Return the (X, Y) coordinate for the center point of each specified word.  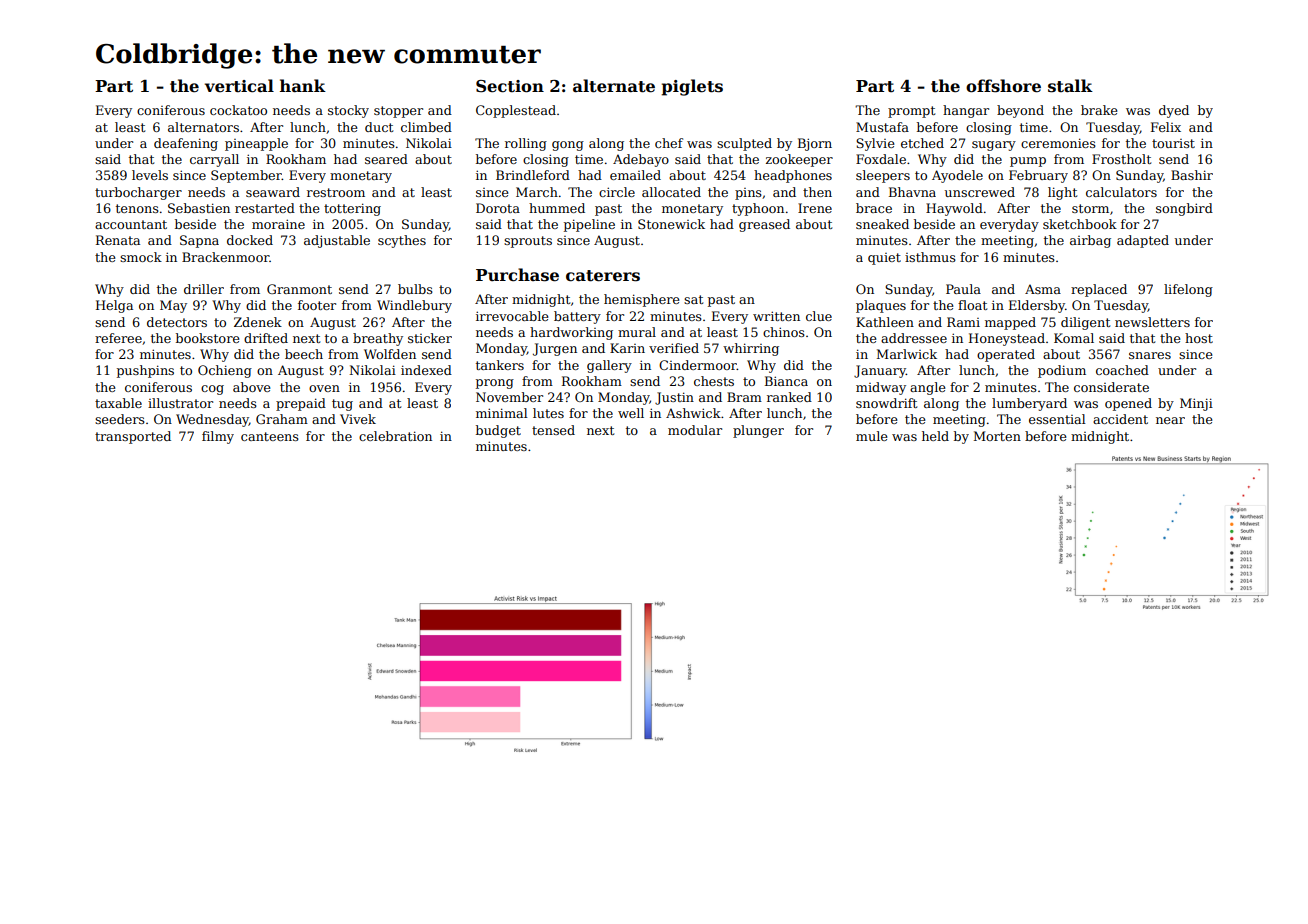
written (776, 316)
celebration (395, 436)
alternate (614, 86)
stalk (1070, 86)
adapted (1143, 241)
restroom (336, 192)
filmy (218, 437)
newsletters (1152, 322)
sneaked (882, 224)
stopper (398, 112)
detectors (177, 322)
